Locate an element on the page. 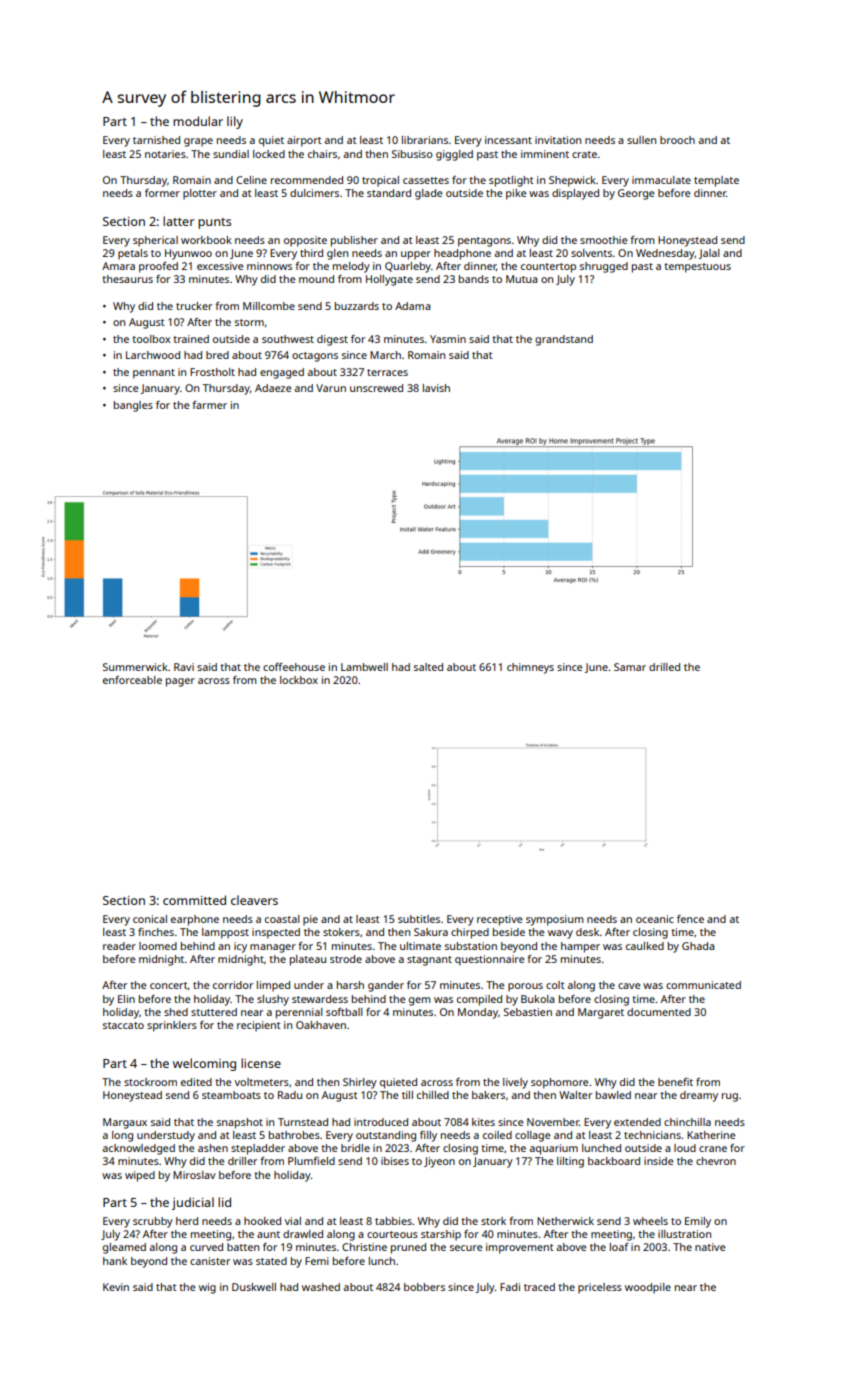 The image size is (849, 1400). chairs is located at coordinates (322, 154).
